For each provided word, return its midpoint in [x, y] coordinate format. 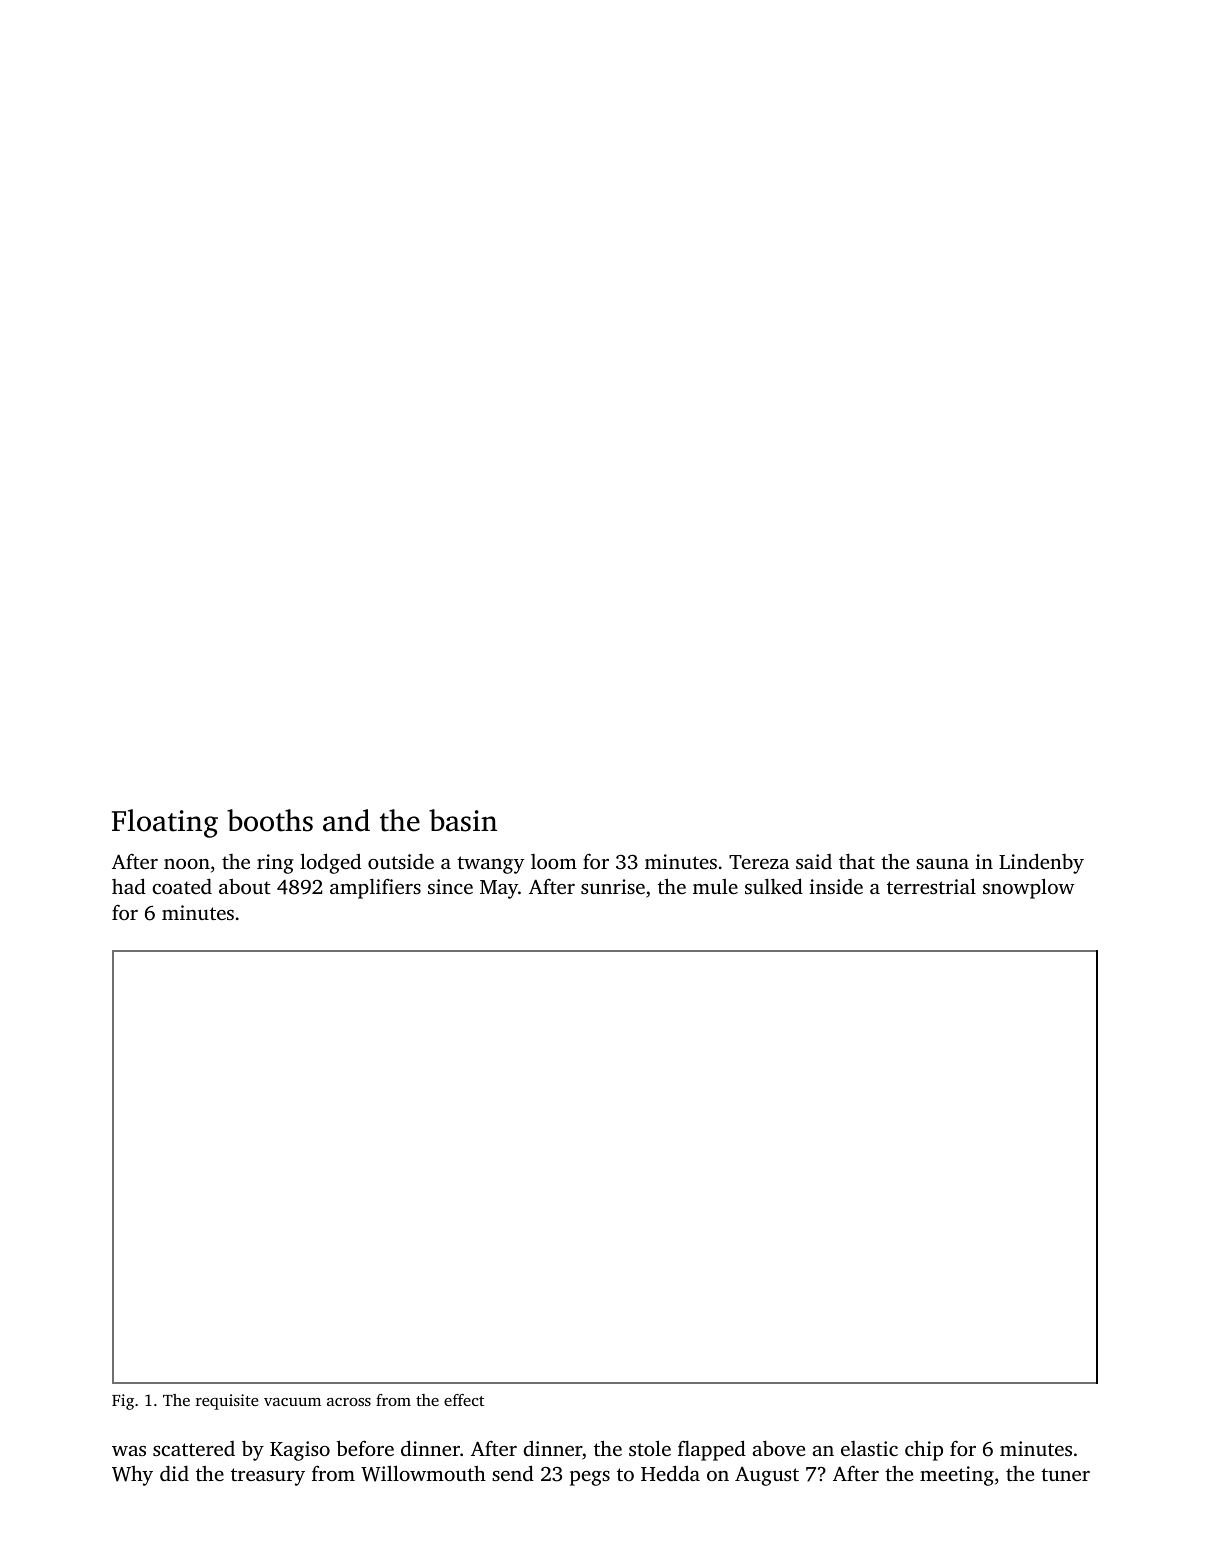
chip [924, 1451]
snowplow [1028, 888]
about [245, 886]
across [349, 1402]
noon [187, 864]
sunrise [613, 886]
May [499, 889]
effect [464, 1400]
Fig [123, 1402]
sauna [942, 864]
